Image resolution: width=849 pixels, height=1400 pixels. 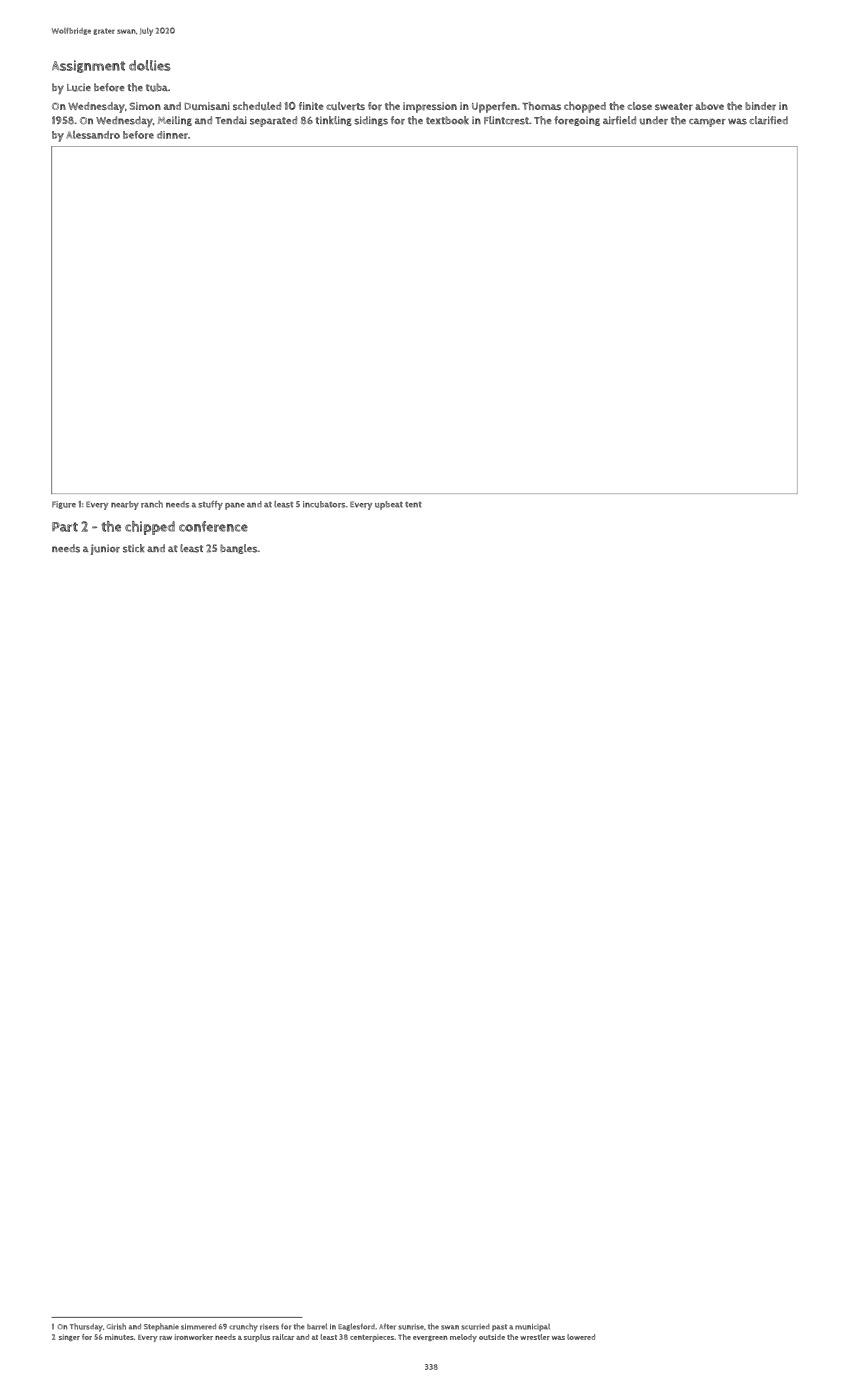 I want to click on singer, so click(x=69, y=1337).
